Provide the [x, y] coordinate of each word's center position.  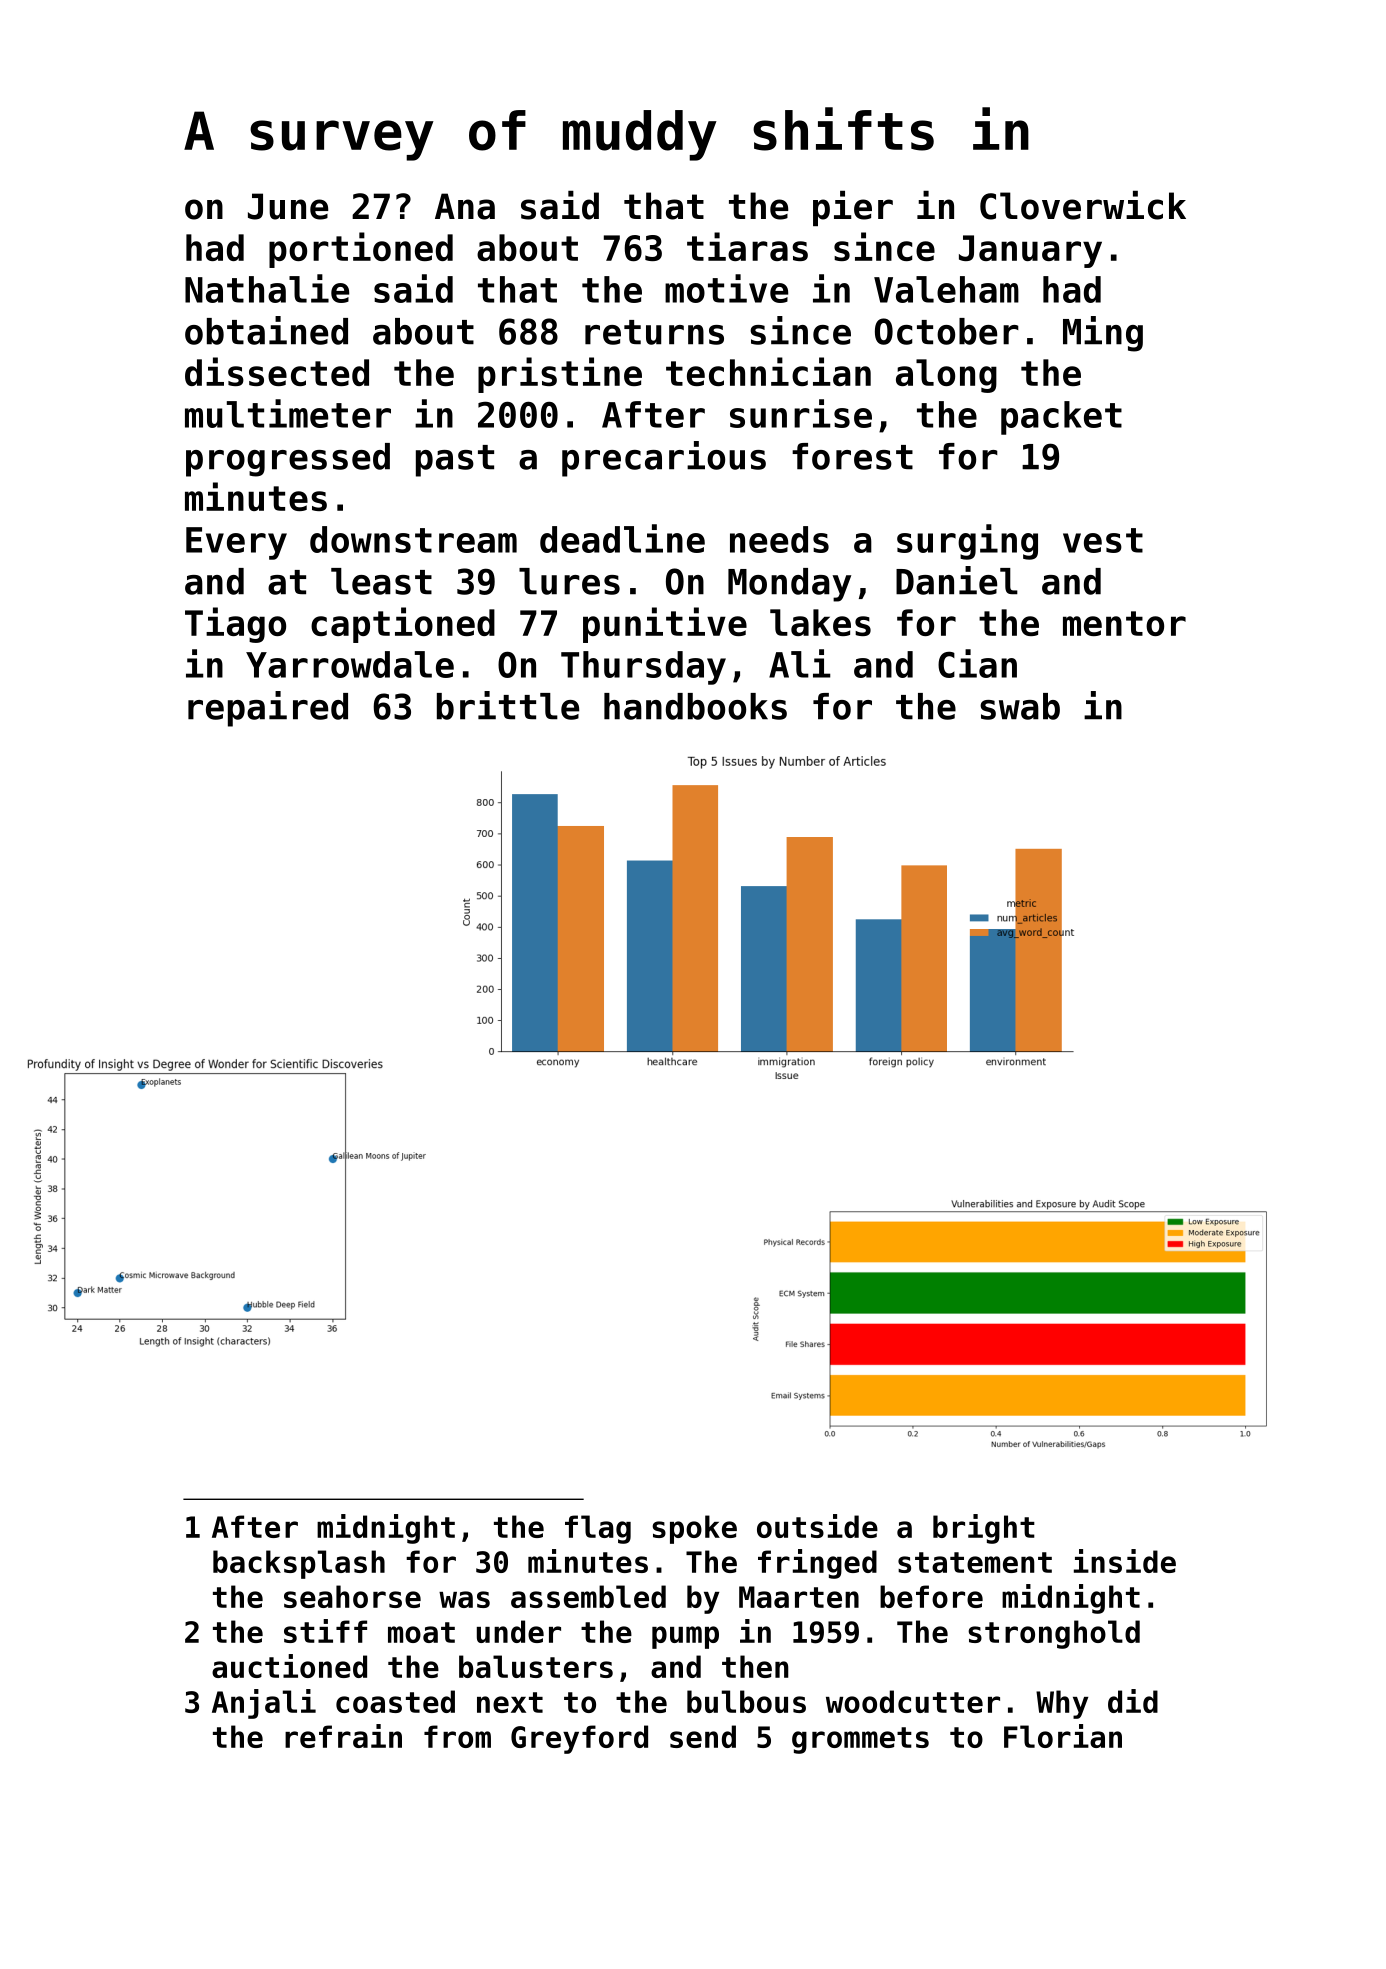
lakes [820, 622]
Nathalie [267, 288]
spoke [694, 1529]
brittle [508, 705]
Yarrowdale [350, 664]
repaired [268, 709]
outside [817, 1526]
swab [1020, 706]
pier [853, 208]
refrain [343, 1736]
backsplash [299, 1564]
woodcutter [913, 1701]
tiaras [747, 246]
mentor [1124, 623]
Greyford [579, 1739]
